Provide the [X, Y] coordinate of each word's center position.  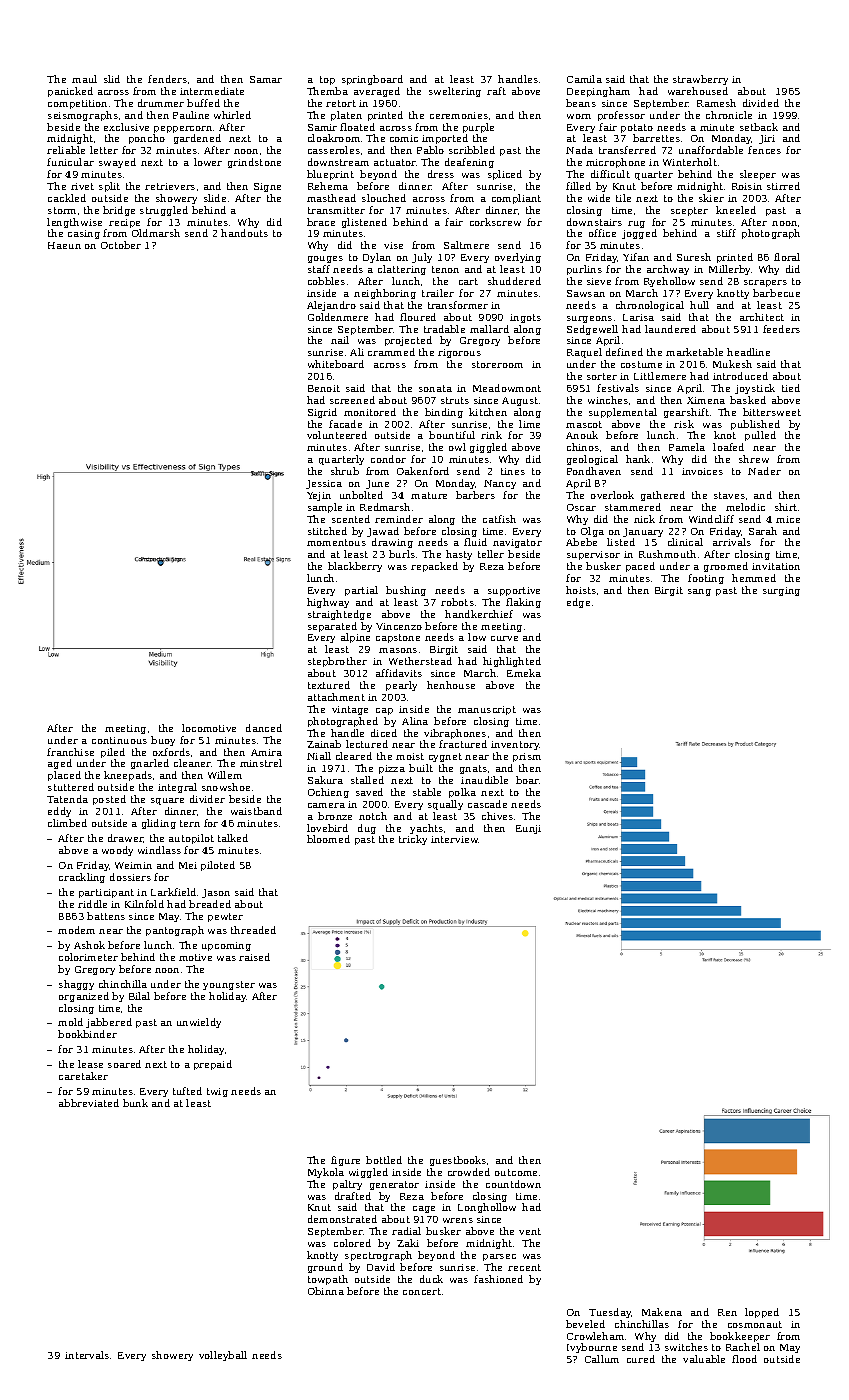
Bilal [139, 996]
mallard [489, 329]
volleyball [223, 1356]
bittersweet [772, 412]
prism [527, 757]
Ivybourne [592, 1348]
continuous [119, 740]
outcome [516, 1172]
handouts [244, 233]
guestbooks [458, 1161]
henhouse [451, 685]
